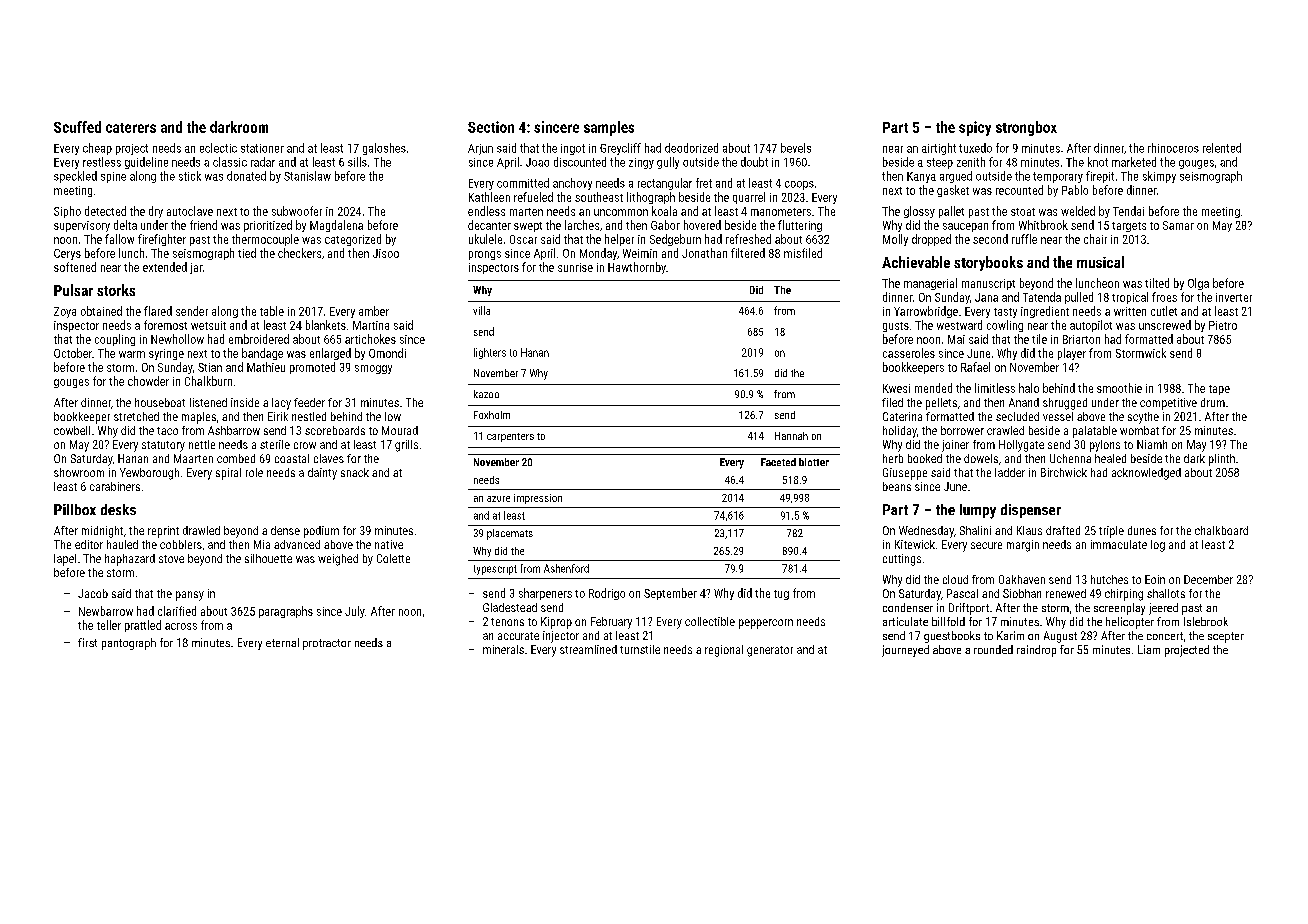 The width and height of the page is (1308, 924). Describe the element at coordinates (498, 499) in the page. I see `azure` at that location.
